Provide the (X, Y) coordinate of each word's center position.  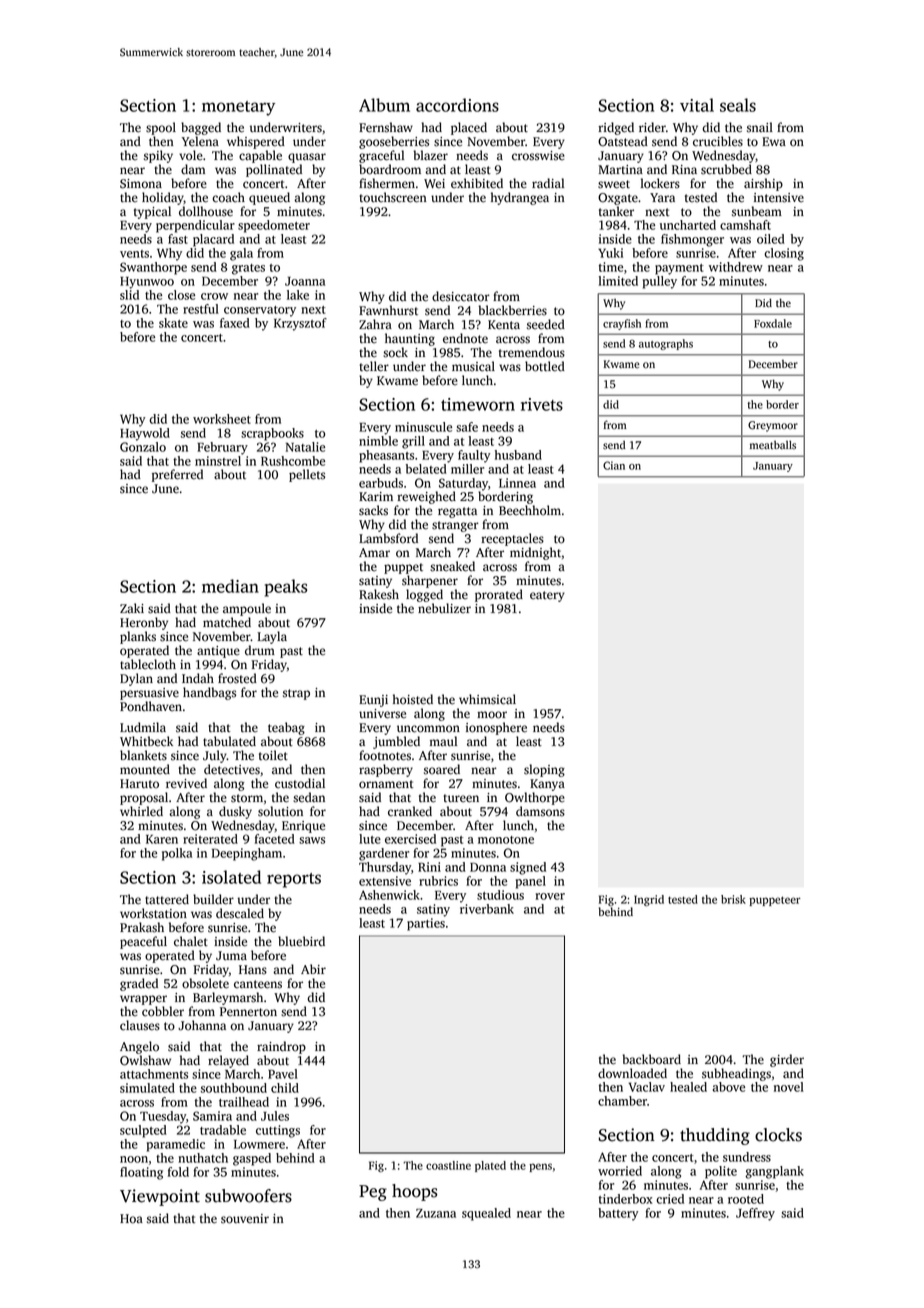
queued (269, 198)
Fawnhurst (388, 310)
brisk (733, 899)
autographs (666, 344)
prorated (499, 595)
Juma (231, 956)
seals (738, 105)
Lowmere (259, 1144)
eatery (547, 596)
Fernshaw (386, 127)
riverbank (487, 909)
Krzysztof (300, 324)
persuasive (149, 694)
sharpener (430, 581)
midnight (535, 553)
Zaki (132, 608)
